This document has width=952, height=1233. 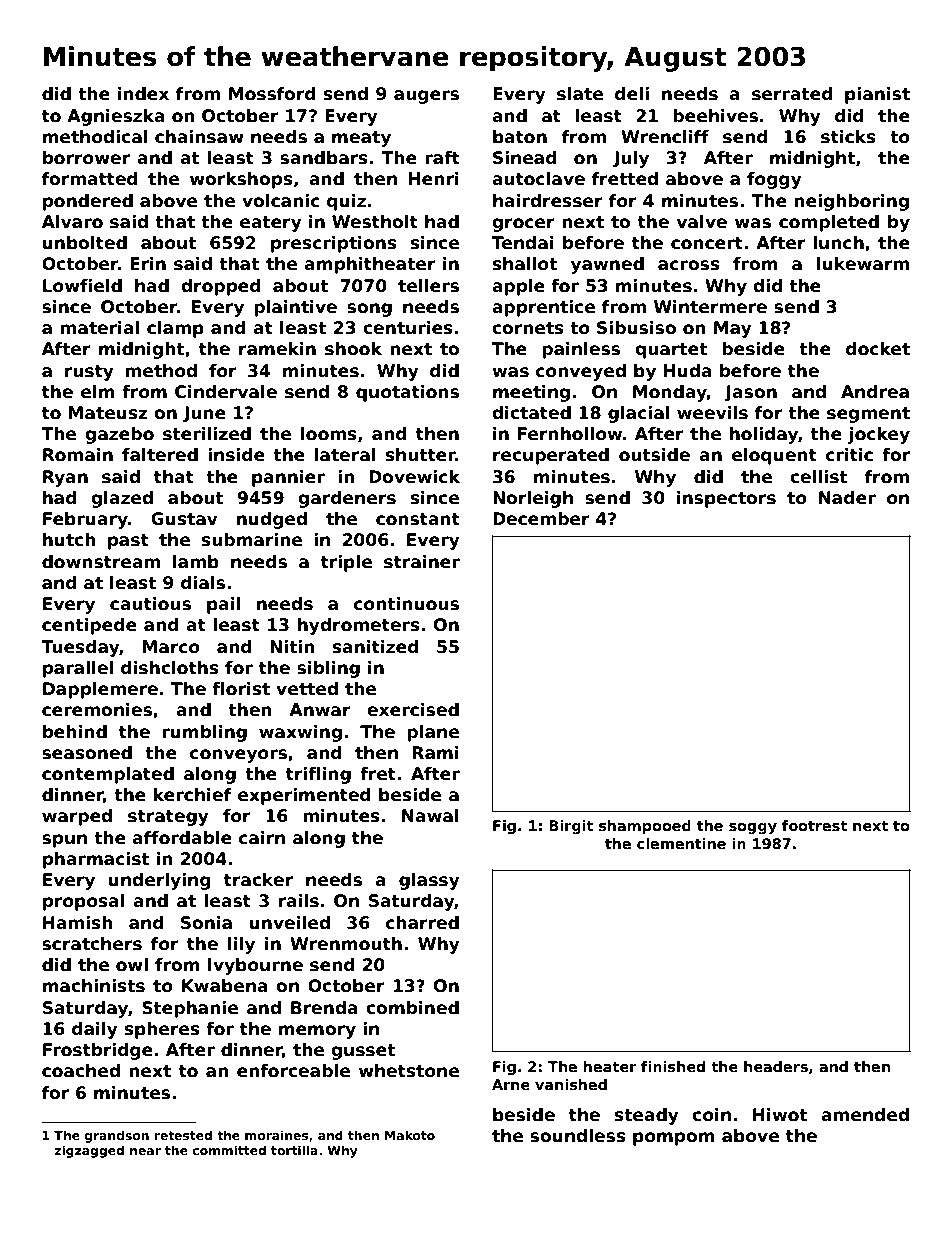 What do you see at coordinates (78, 455) in the document?
I see `Romain` at bounding box center [78, 455].
